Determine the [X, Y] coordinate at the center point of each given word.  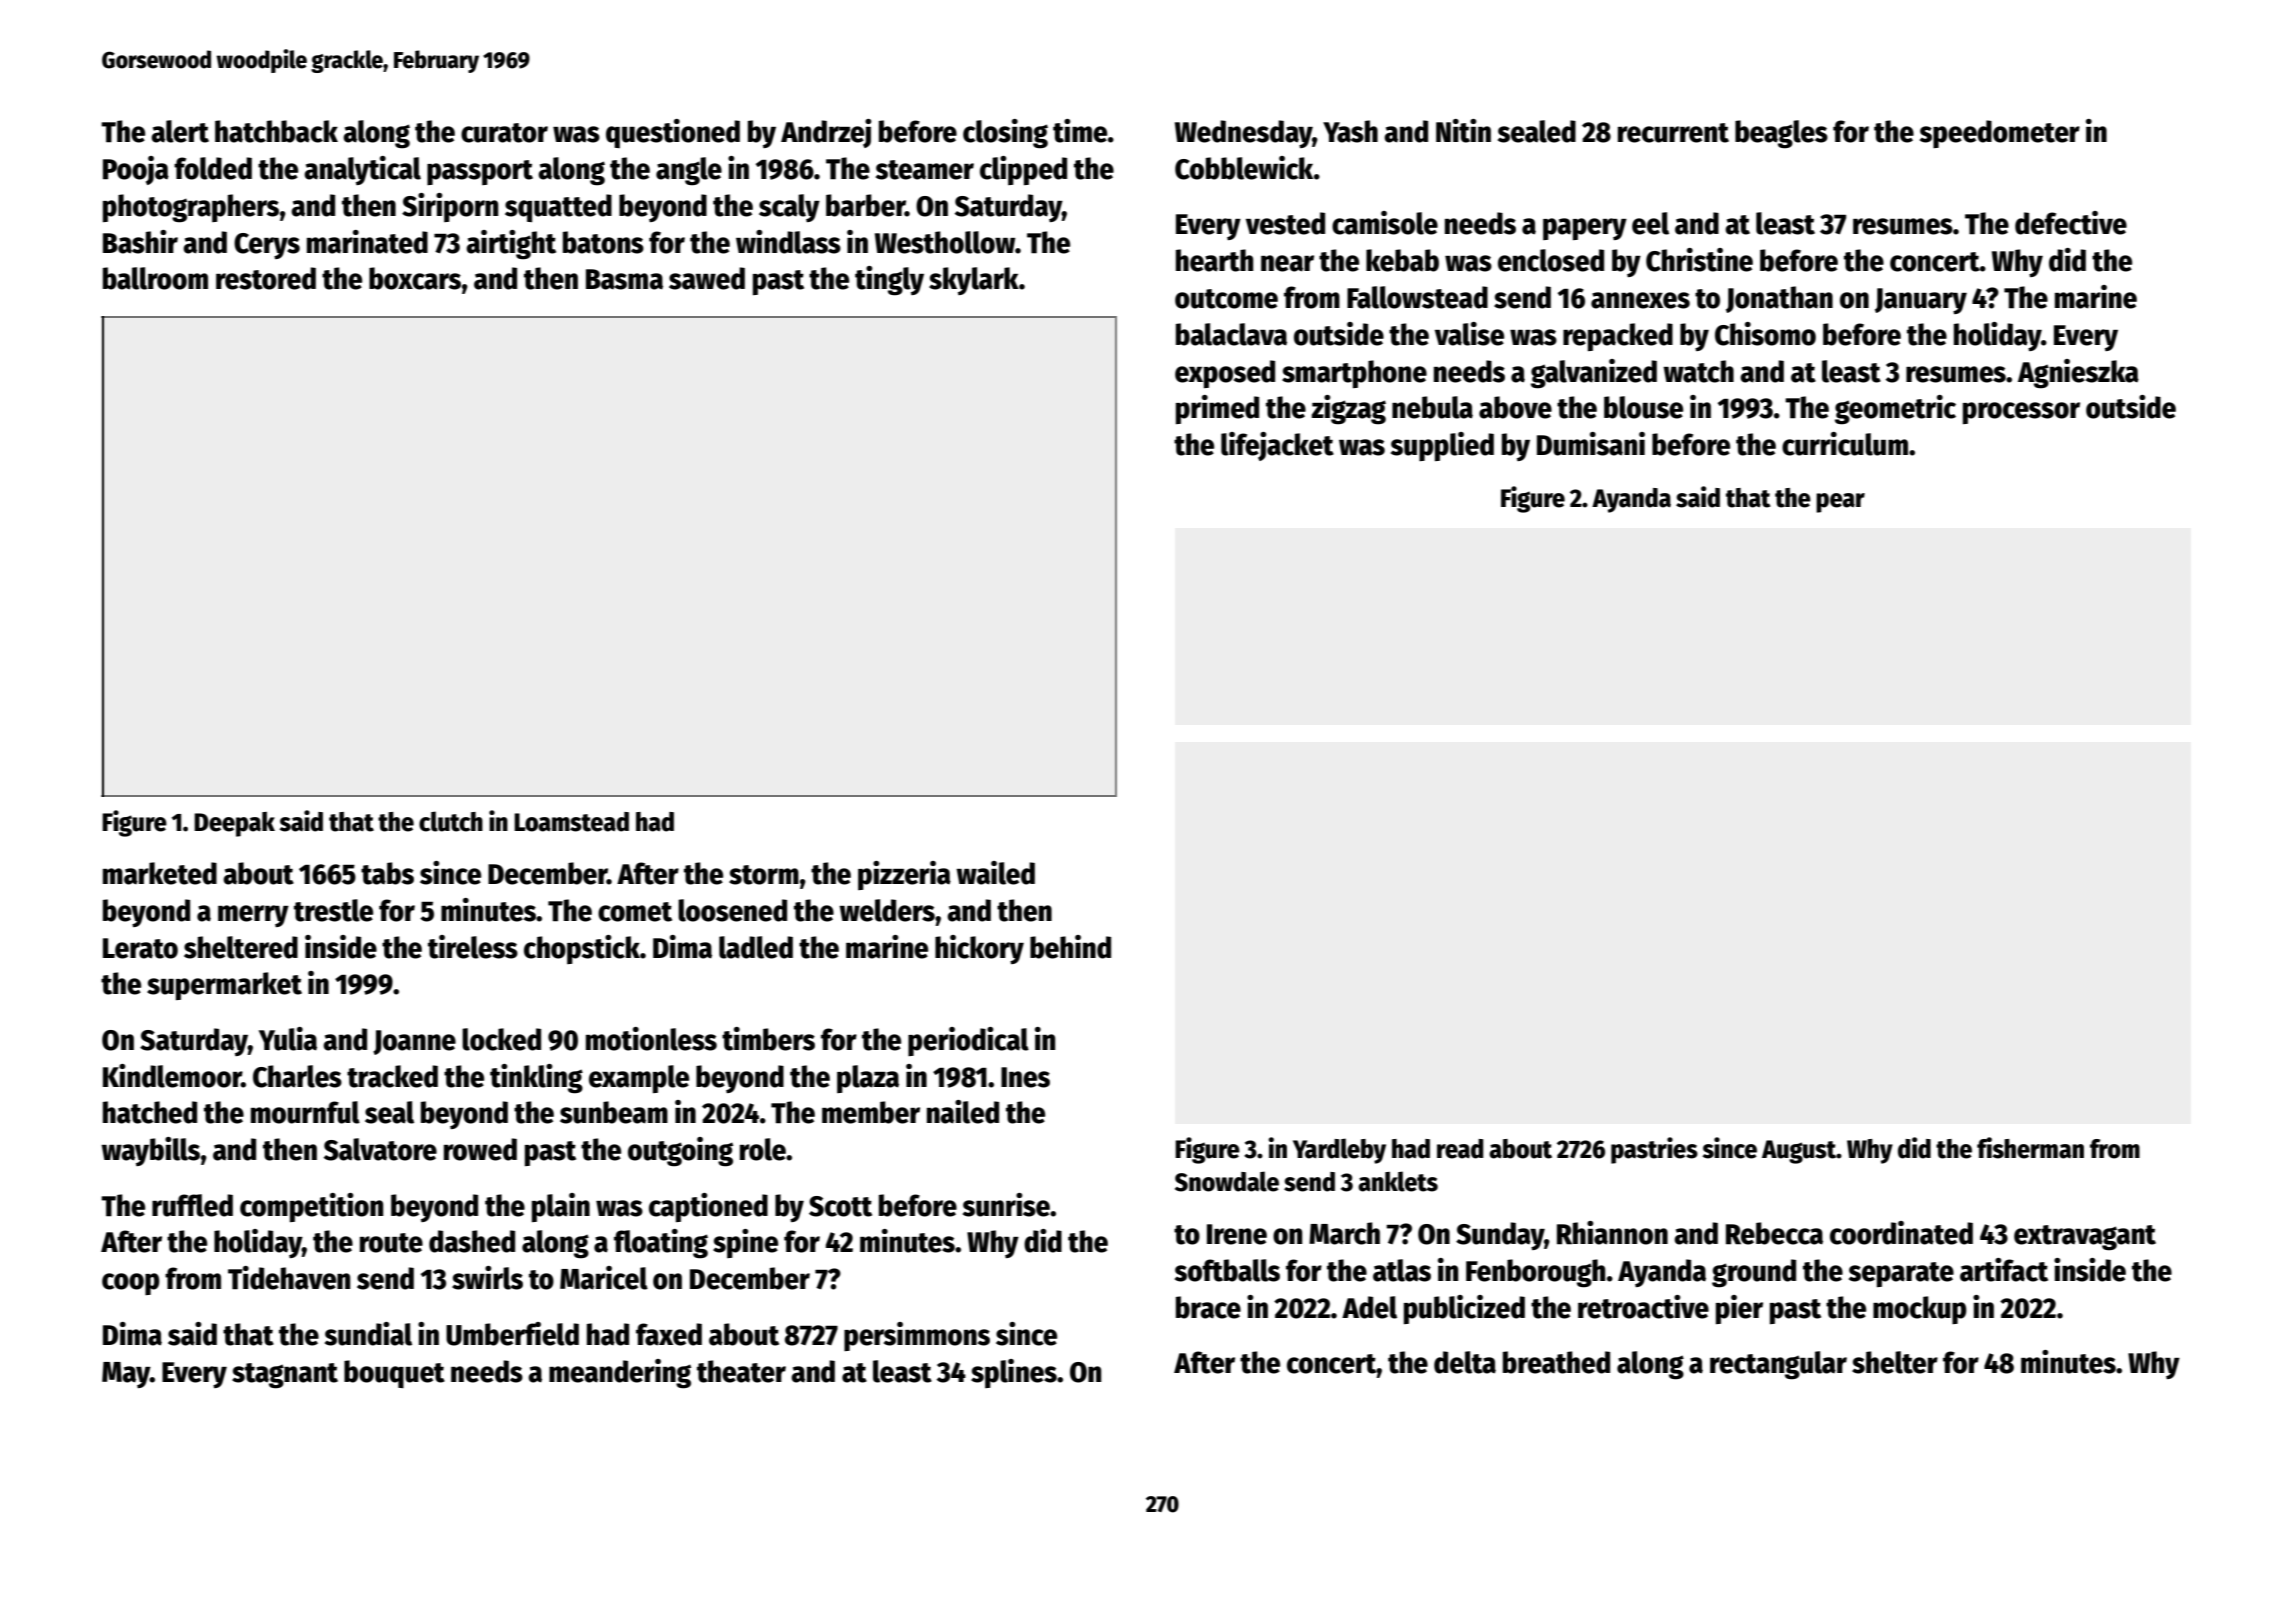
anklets [1398, 1181]
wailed [995, 873]
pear [1840, 503]
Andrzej [826, 133]
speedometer [2000, 134]
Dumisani [1591, 444]
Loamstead [571, 822]
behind [1070, 947]
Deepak [234, 824]
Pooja [136, 170]
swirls [487, 1278]
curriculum [1845, 444]
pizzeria [904, 875]
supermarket [224, 986]
